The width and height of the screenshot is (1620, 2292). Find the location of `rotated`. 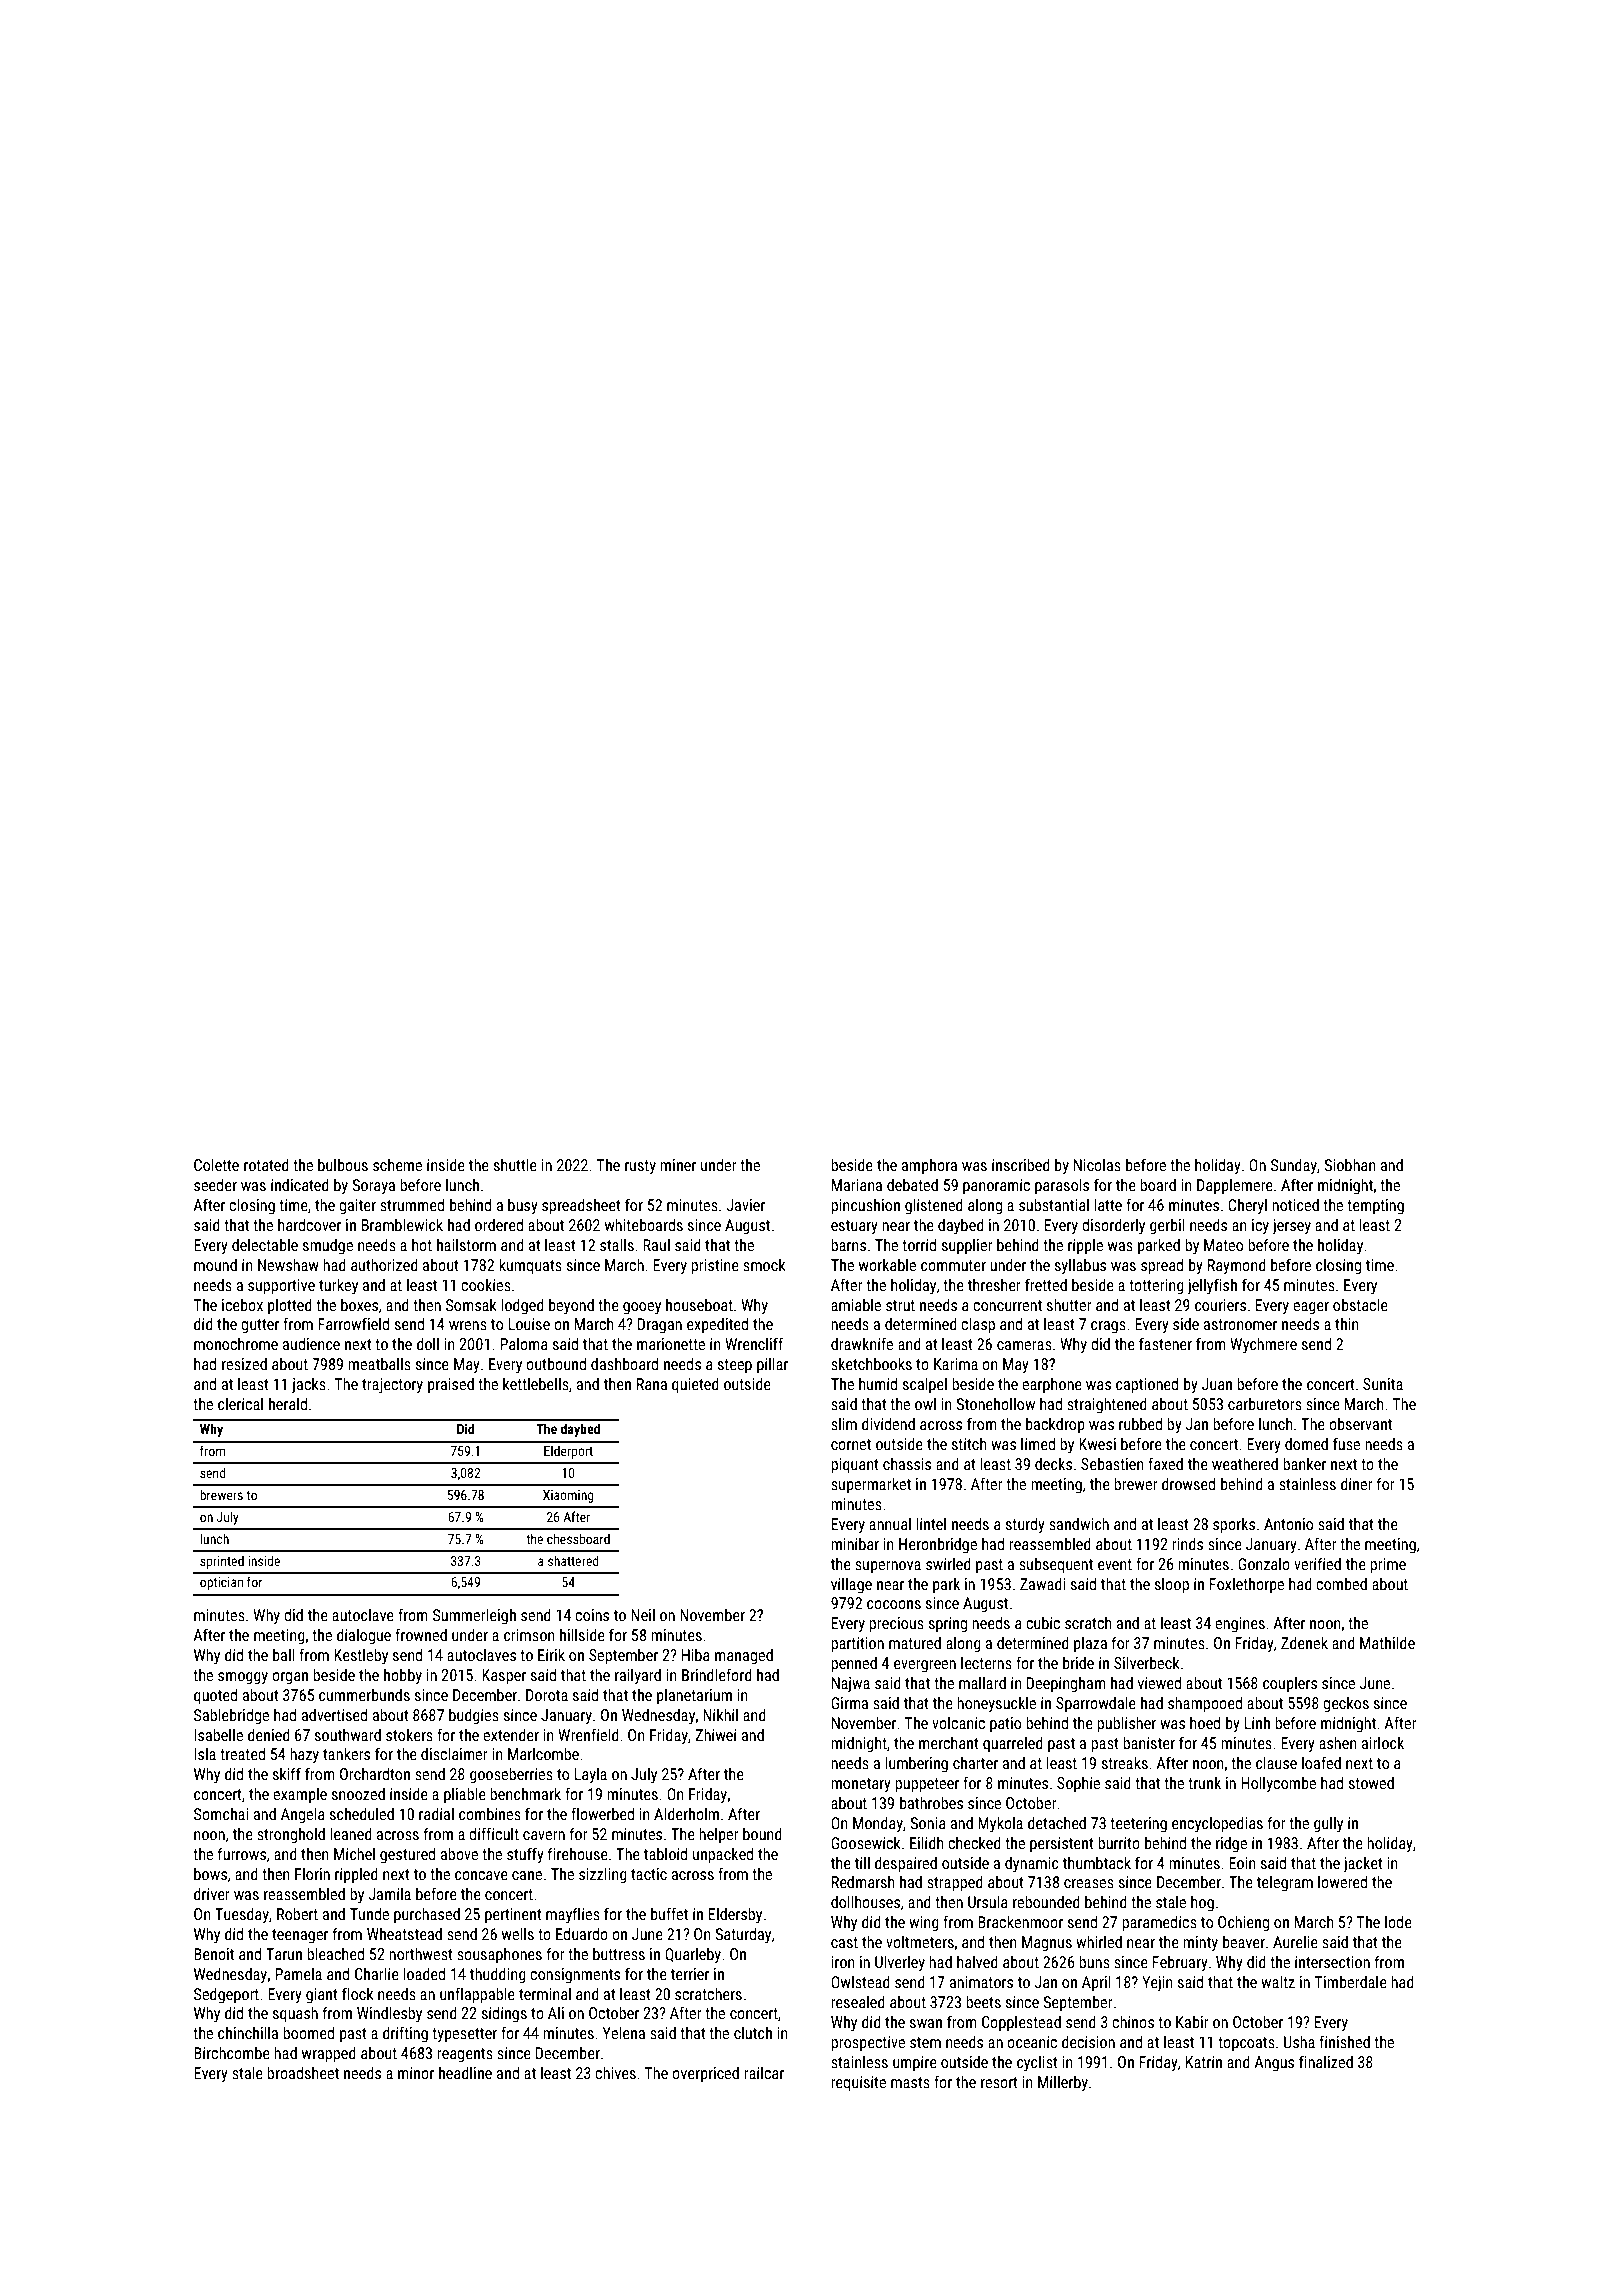

rotated is located at coordinates (266, 1164).
